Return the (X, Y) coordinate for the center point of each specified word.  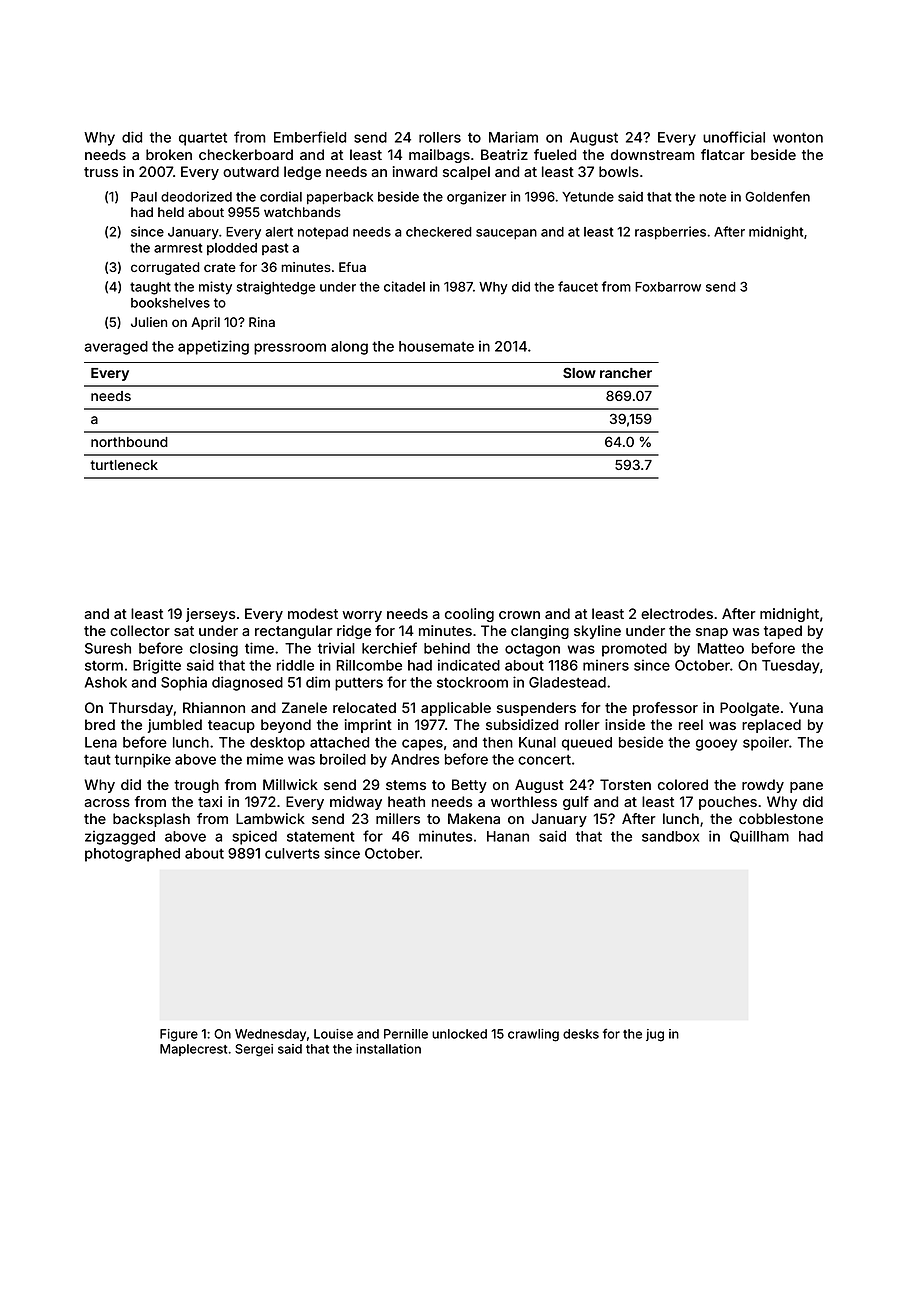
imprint (368, 726)
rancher (626, 373)
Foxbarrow (668, 287)
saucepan (506, 234)
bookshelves (170, 303)
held (171, 212)
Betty (469, 786)
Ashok (106, 682)
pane (806, 787)
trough (196, 786)
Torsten (625, 784)
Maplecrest (193, 1050)
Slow (579, 372)
